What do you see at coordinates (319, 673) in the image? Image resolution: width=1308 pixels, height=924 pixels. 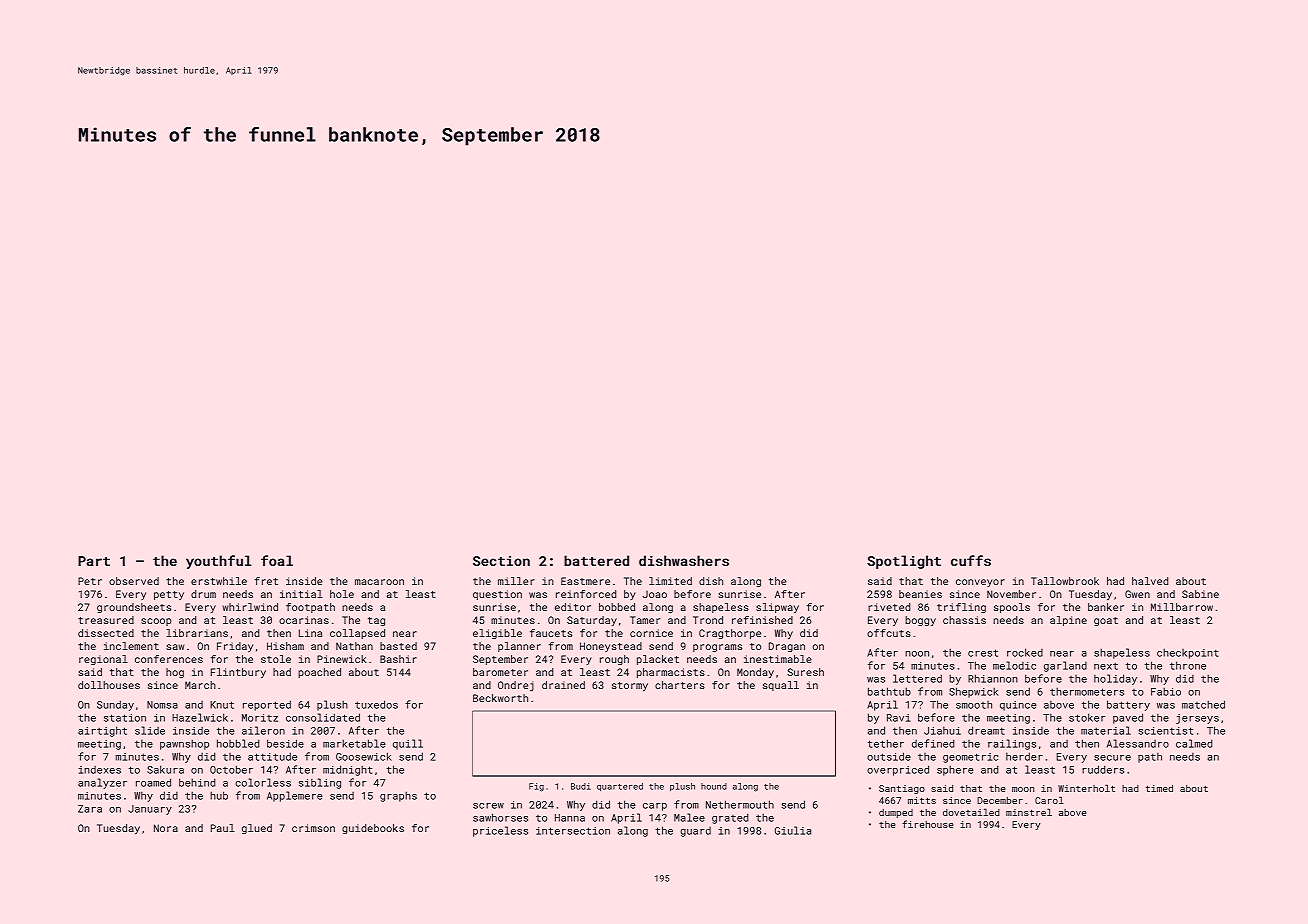 I see `poached` at bounding box center [319, 673].
